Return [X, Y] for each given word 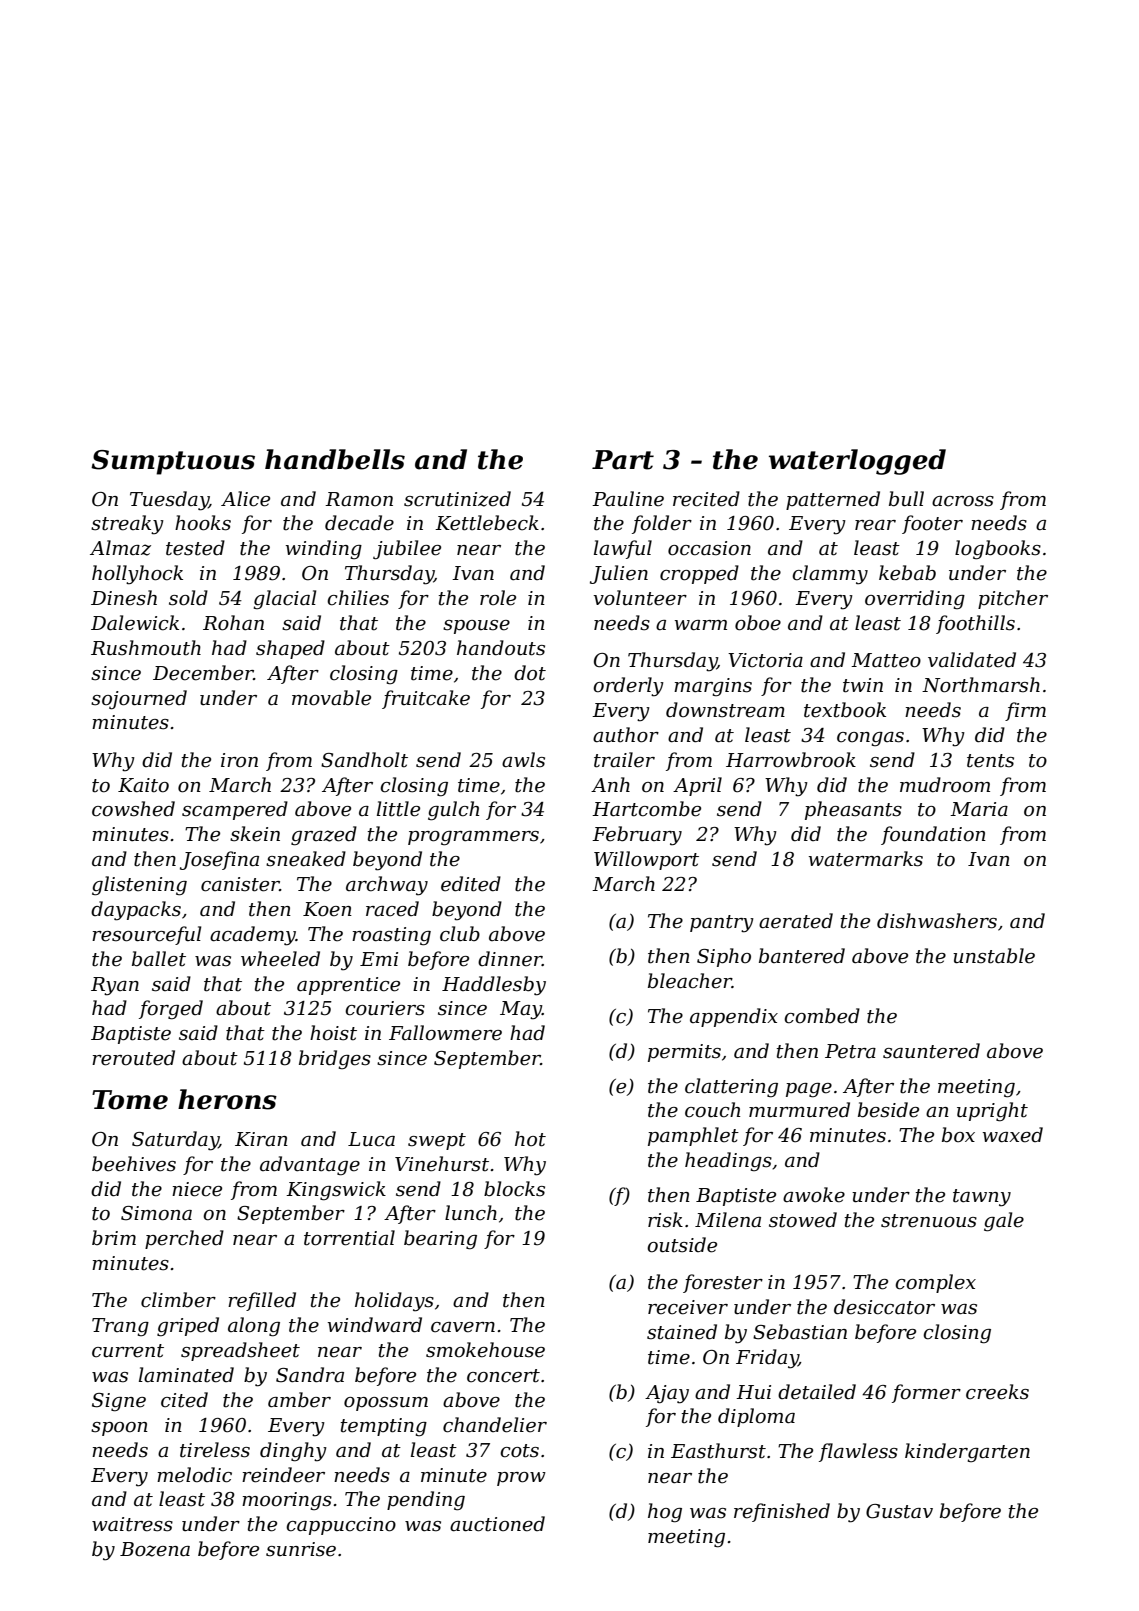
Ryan [115, 986]
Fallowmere [445, 1033]
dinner [510, 959]
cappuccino [341, 1526]
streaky [127, 525]
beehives [134, 1164]
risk [665, 1220]
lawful [623, 549]
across [963, 501]
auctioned [497, 1524]
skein [255, 834]
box [958, 1135]
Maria [979, 809]
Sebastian [800, 1332]
